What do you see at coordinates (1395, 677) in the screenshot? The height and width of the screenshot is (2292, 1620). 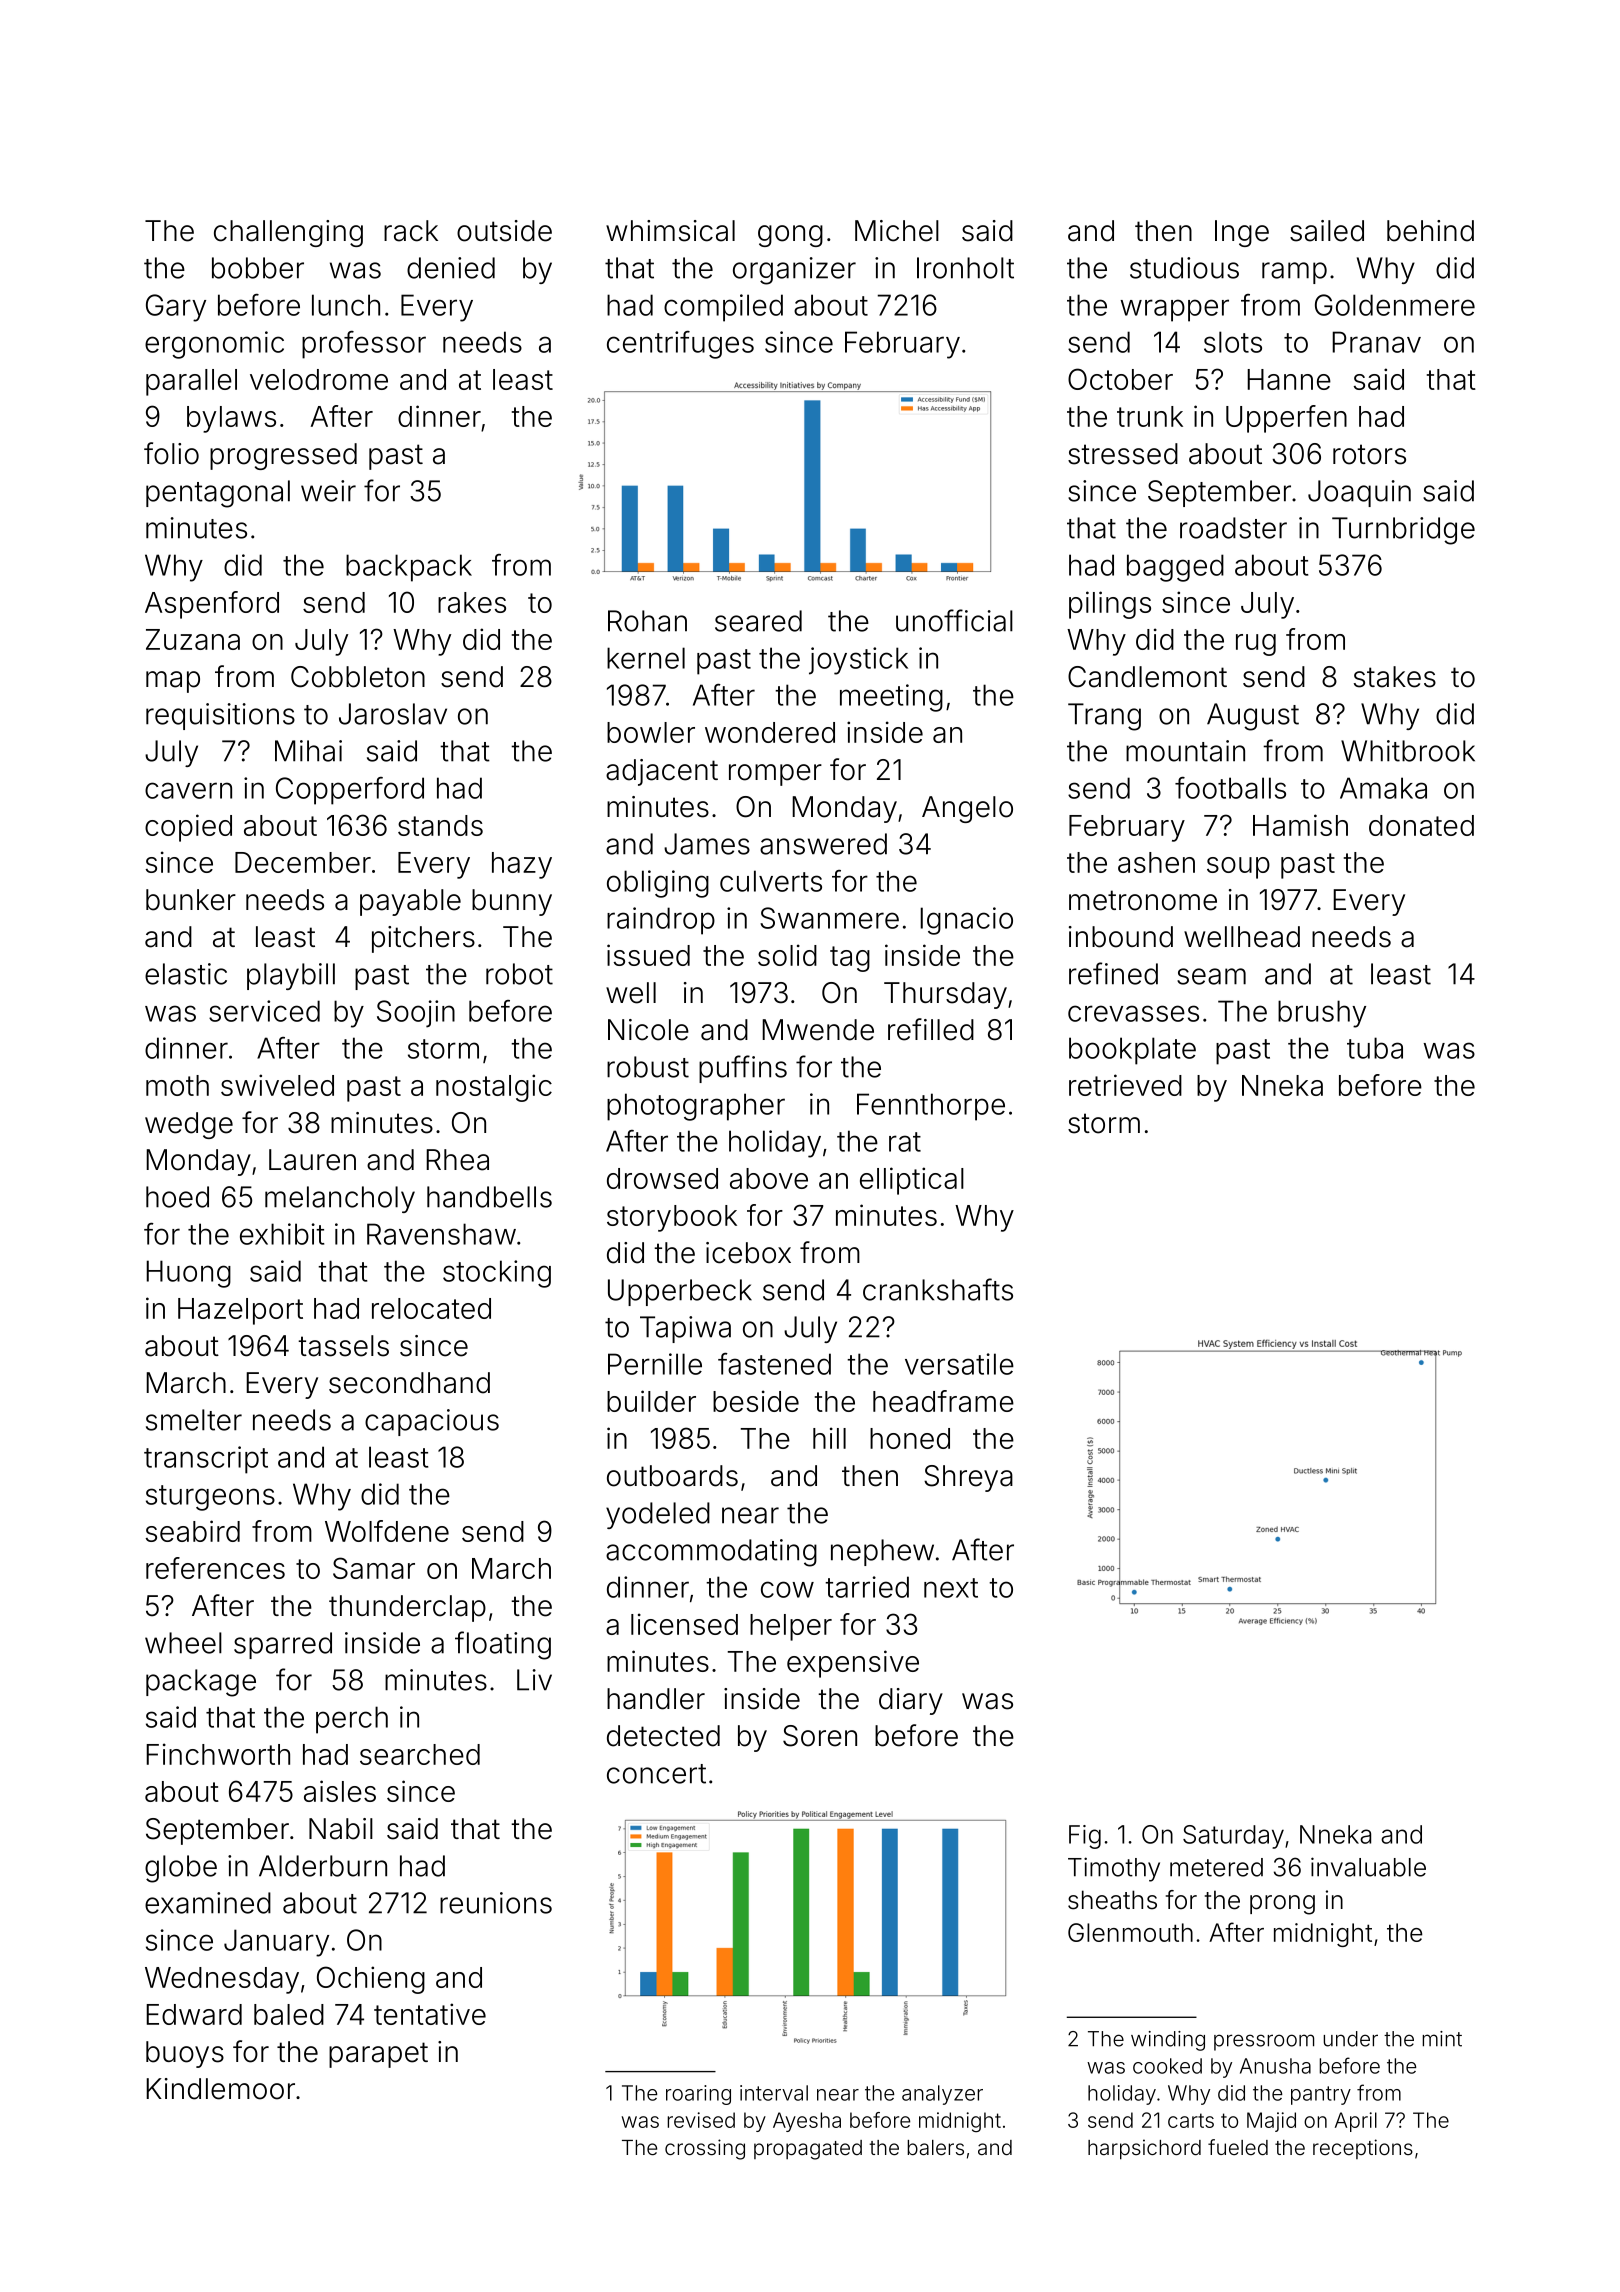 I see `stakes` at bounding box center [1395, 677].
